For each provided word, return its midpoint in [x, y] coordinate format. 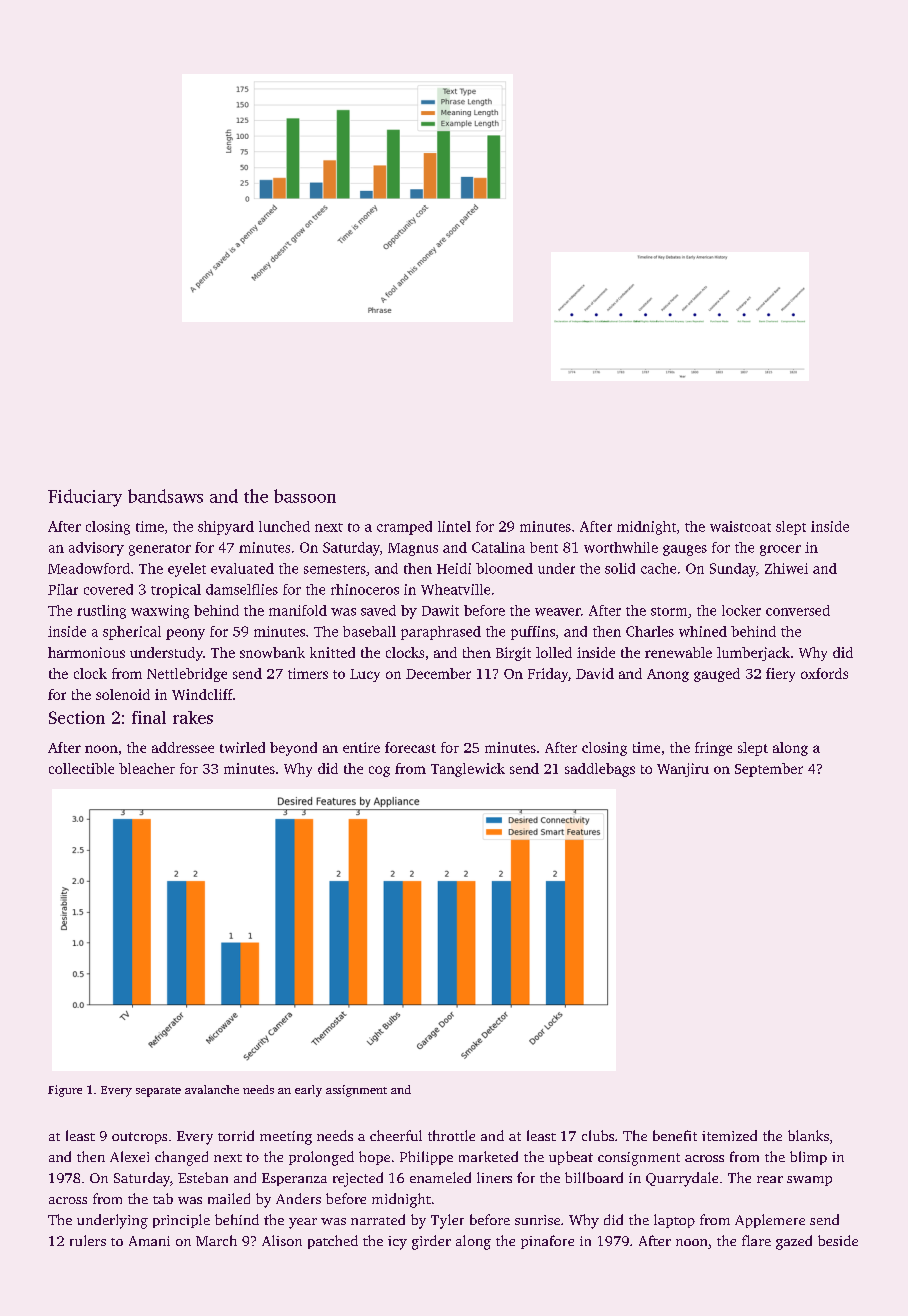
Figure [65, 1091]
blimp [808, 1158]
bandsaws [165, 496]
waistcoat [740, 526]
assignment [356, 1091]
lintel [454, 526]
